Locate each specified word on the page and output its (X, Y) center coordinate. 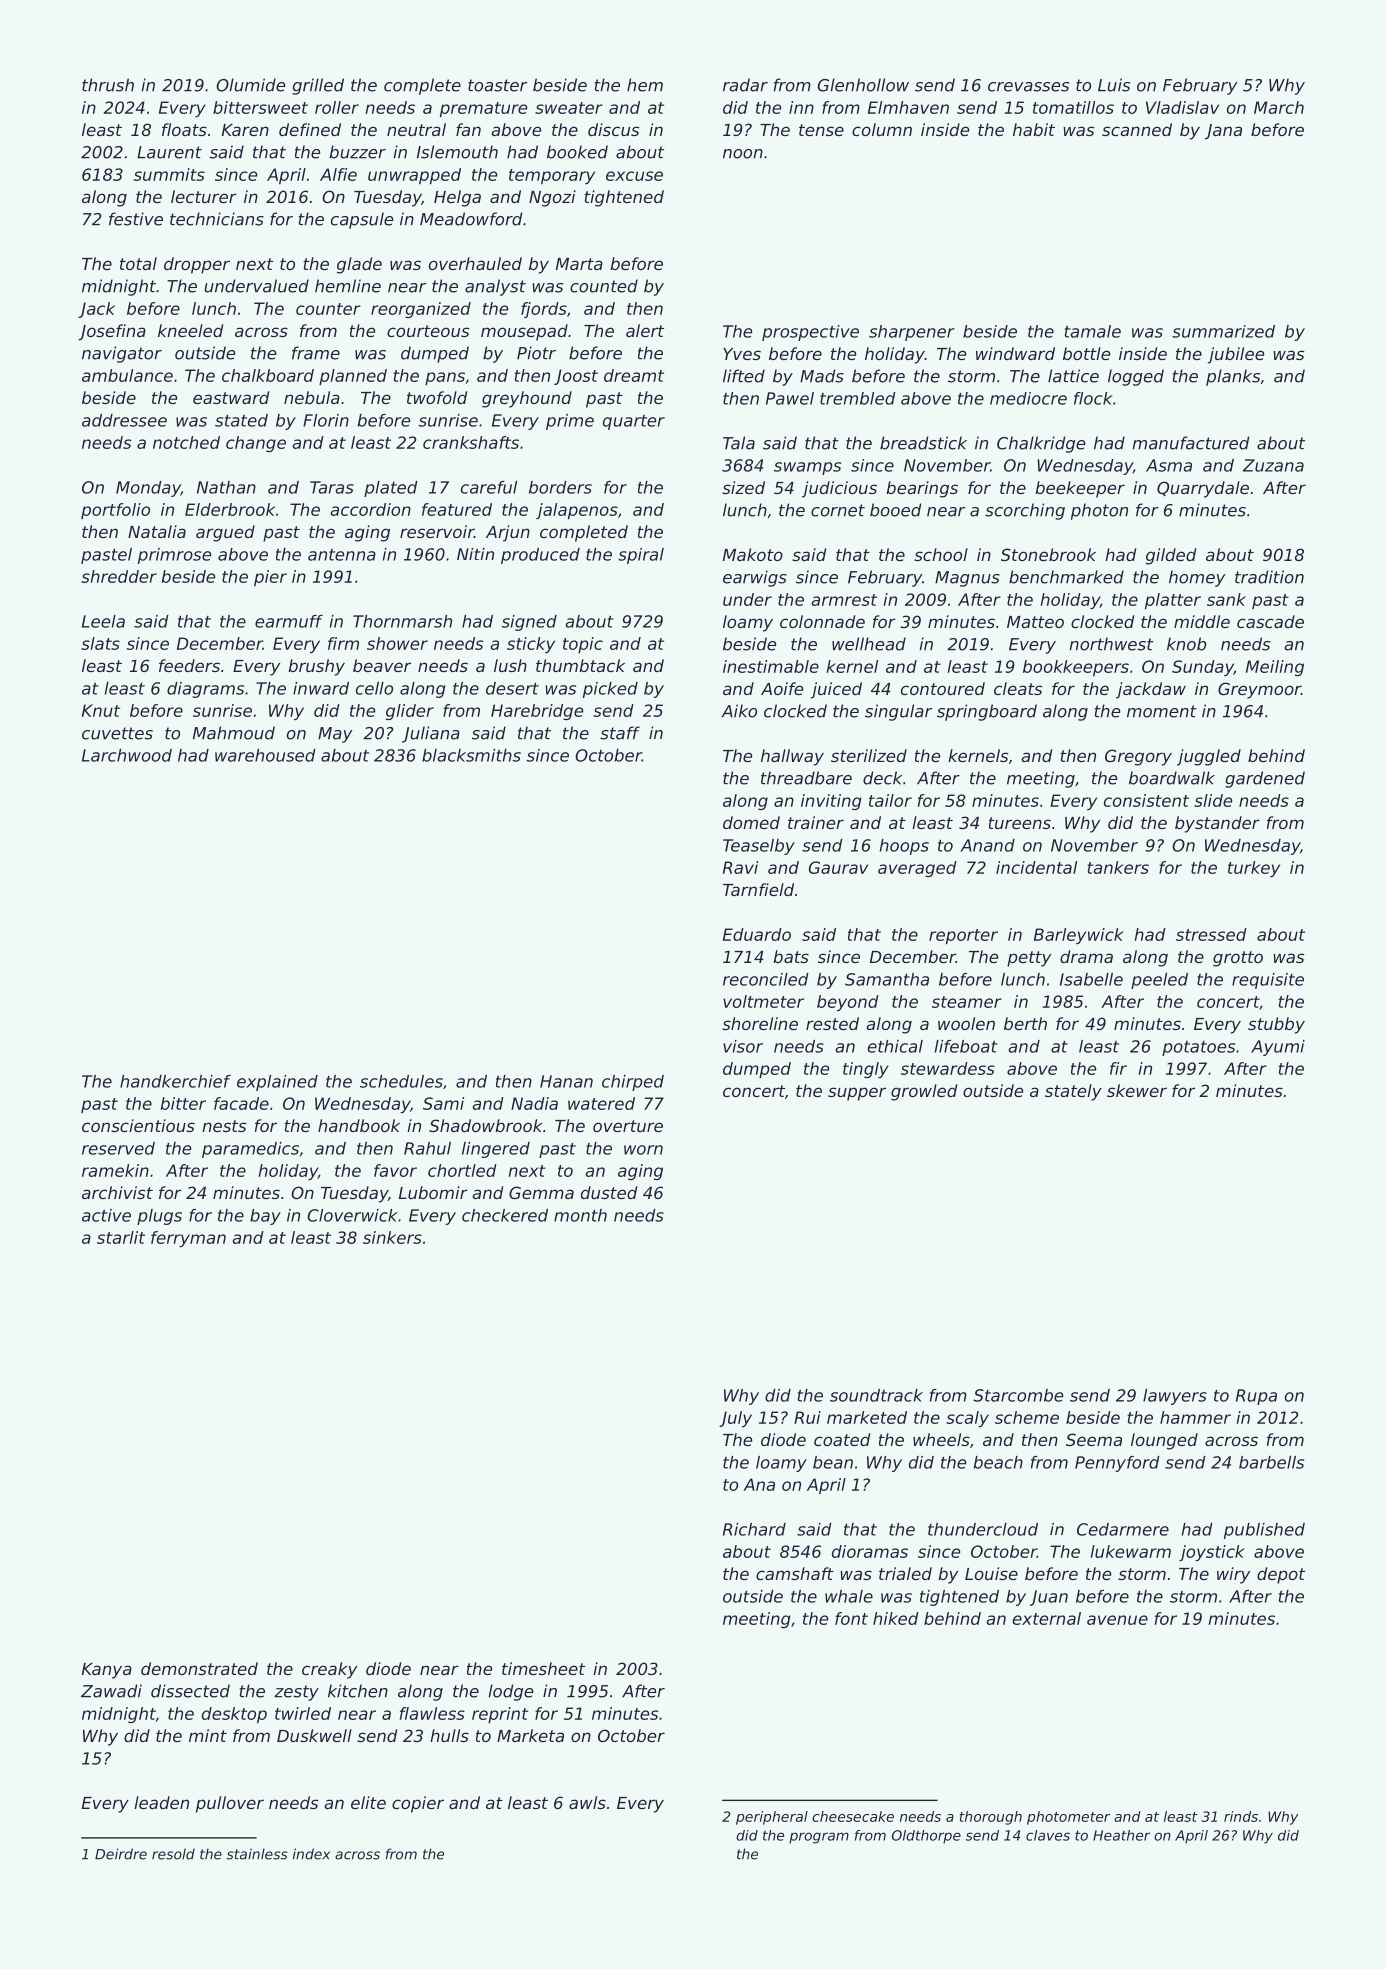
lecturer (204, 196)
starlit (121, 1237)
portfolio (115, 511)
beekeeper (1080, 489)
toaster (497, 85)
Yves (742, 354)
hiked (896, 1618)
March (1279, 107)
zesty (296, 1693)
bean (833, 1462)
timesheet (543, 1668)
